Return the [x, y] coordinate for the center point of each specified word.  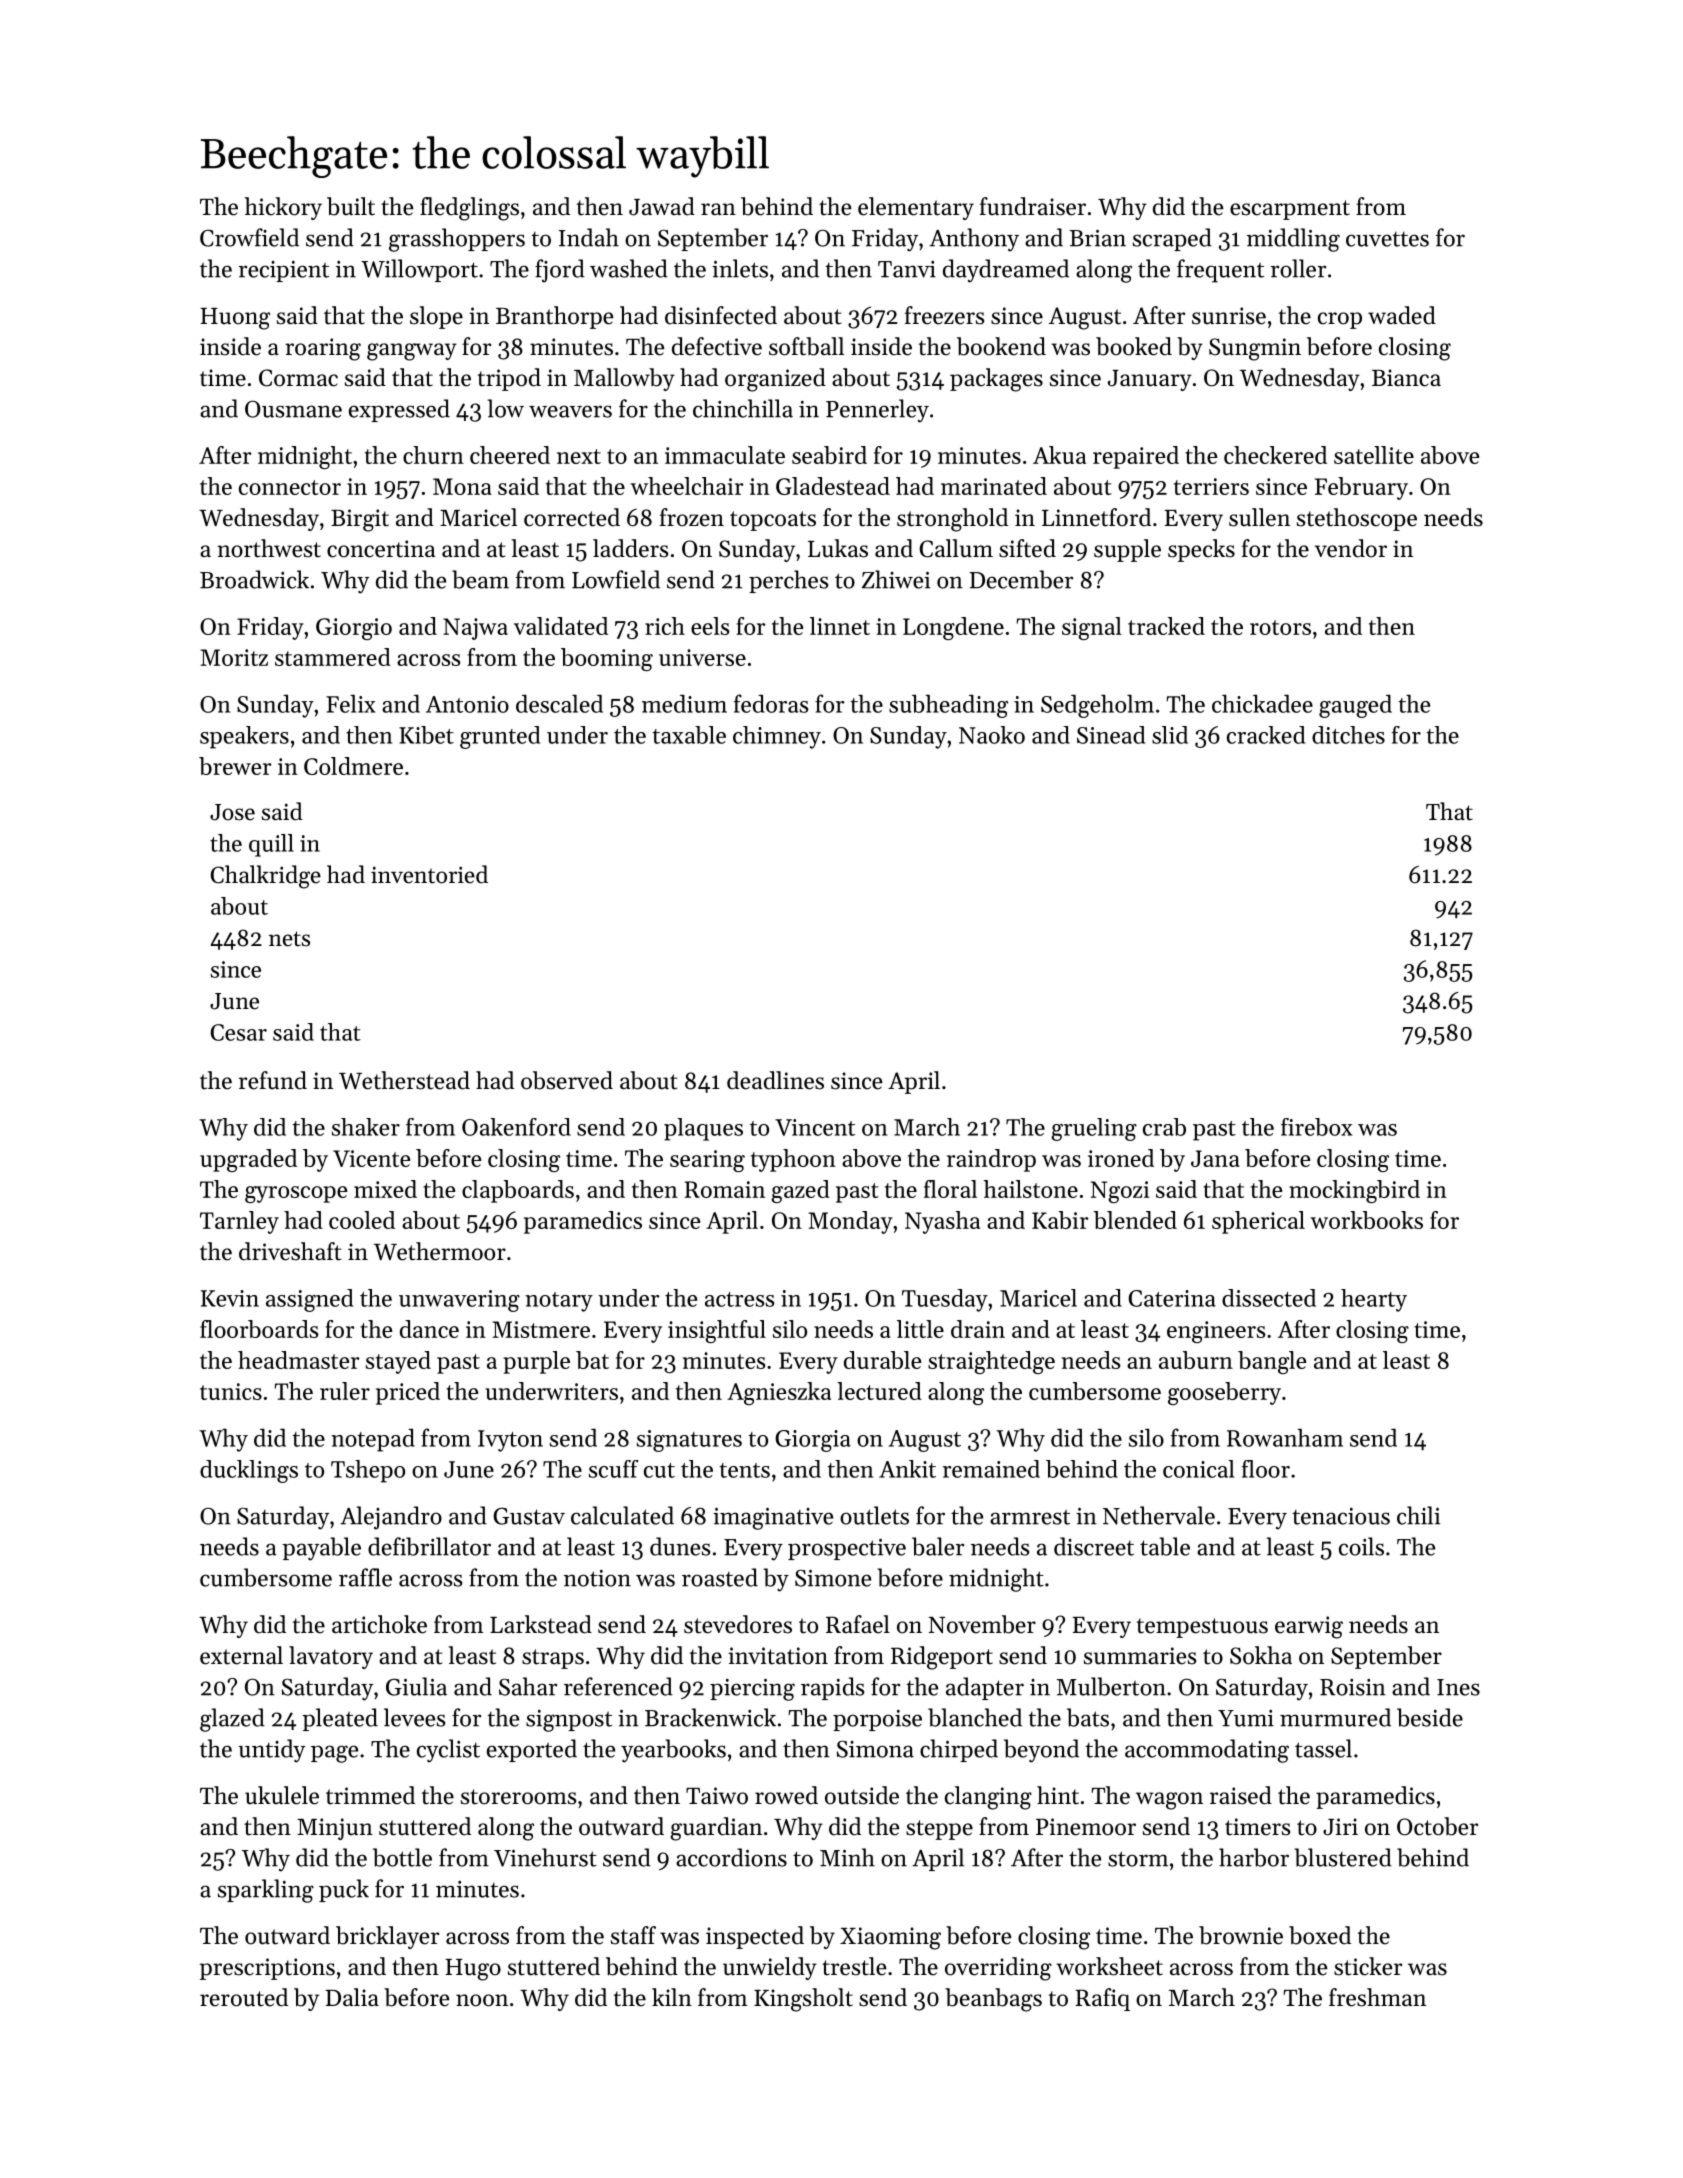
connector [290, 487]
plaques [703, 1129]
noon [482, 2000]
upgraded [248, 1160]
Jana [1215, 1158]
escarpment [1290, 210]
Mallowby [624, 379]
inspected [755, 1937]
